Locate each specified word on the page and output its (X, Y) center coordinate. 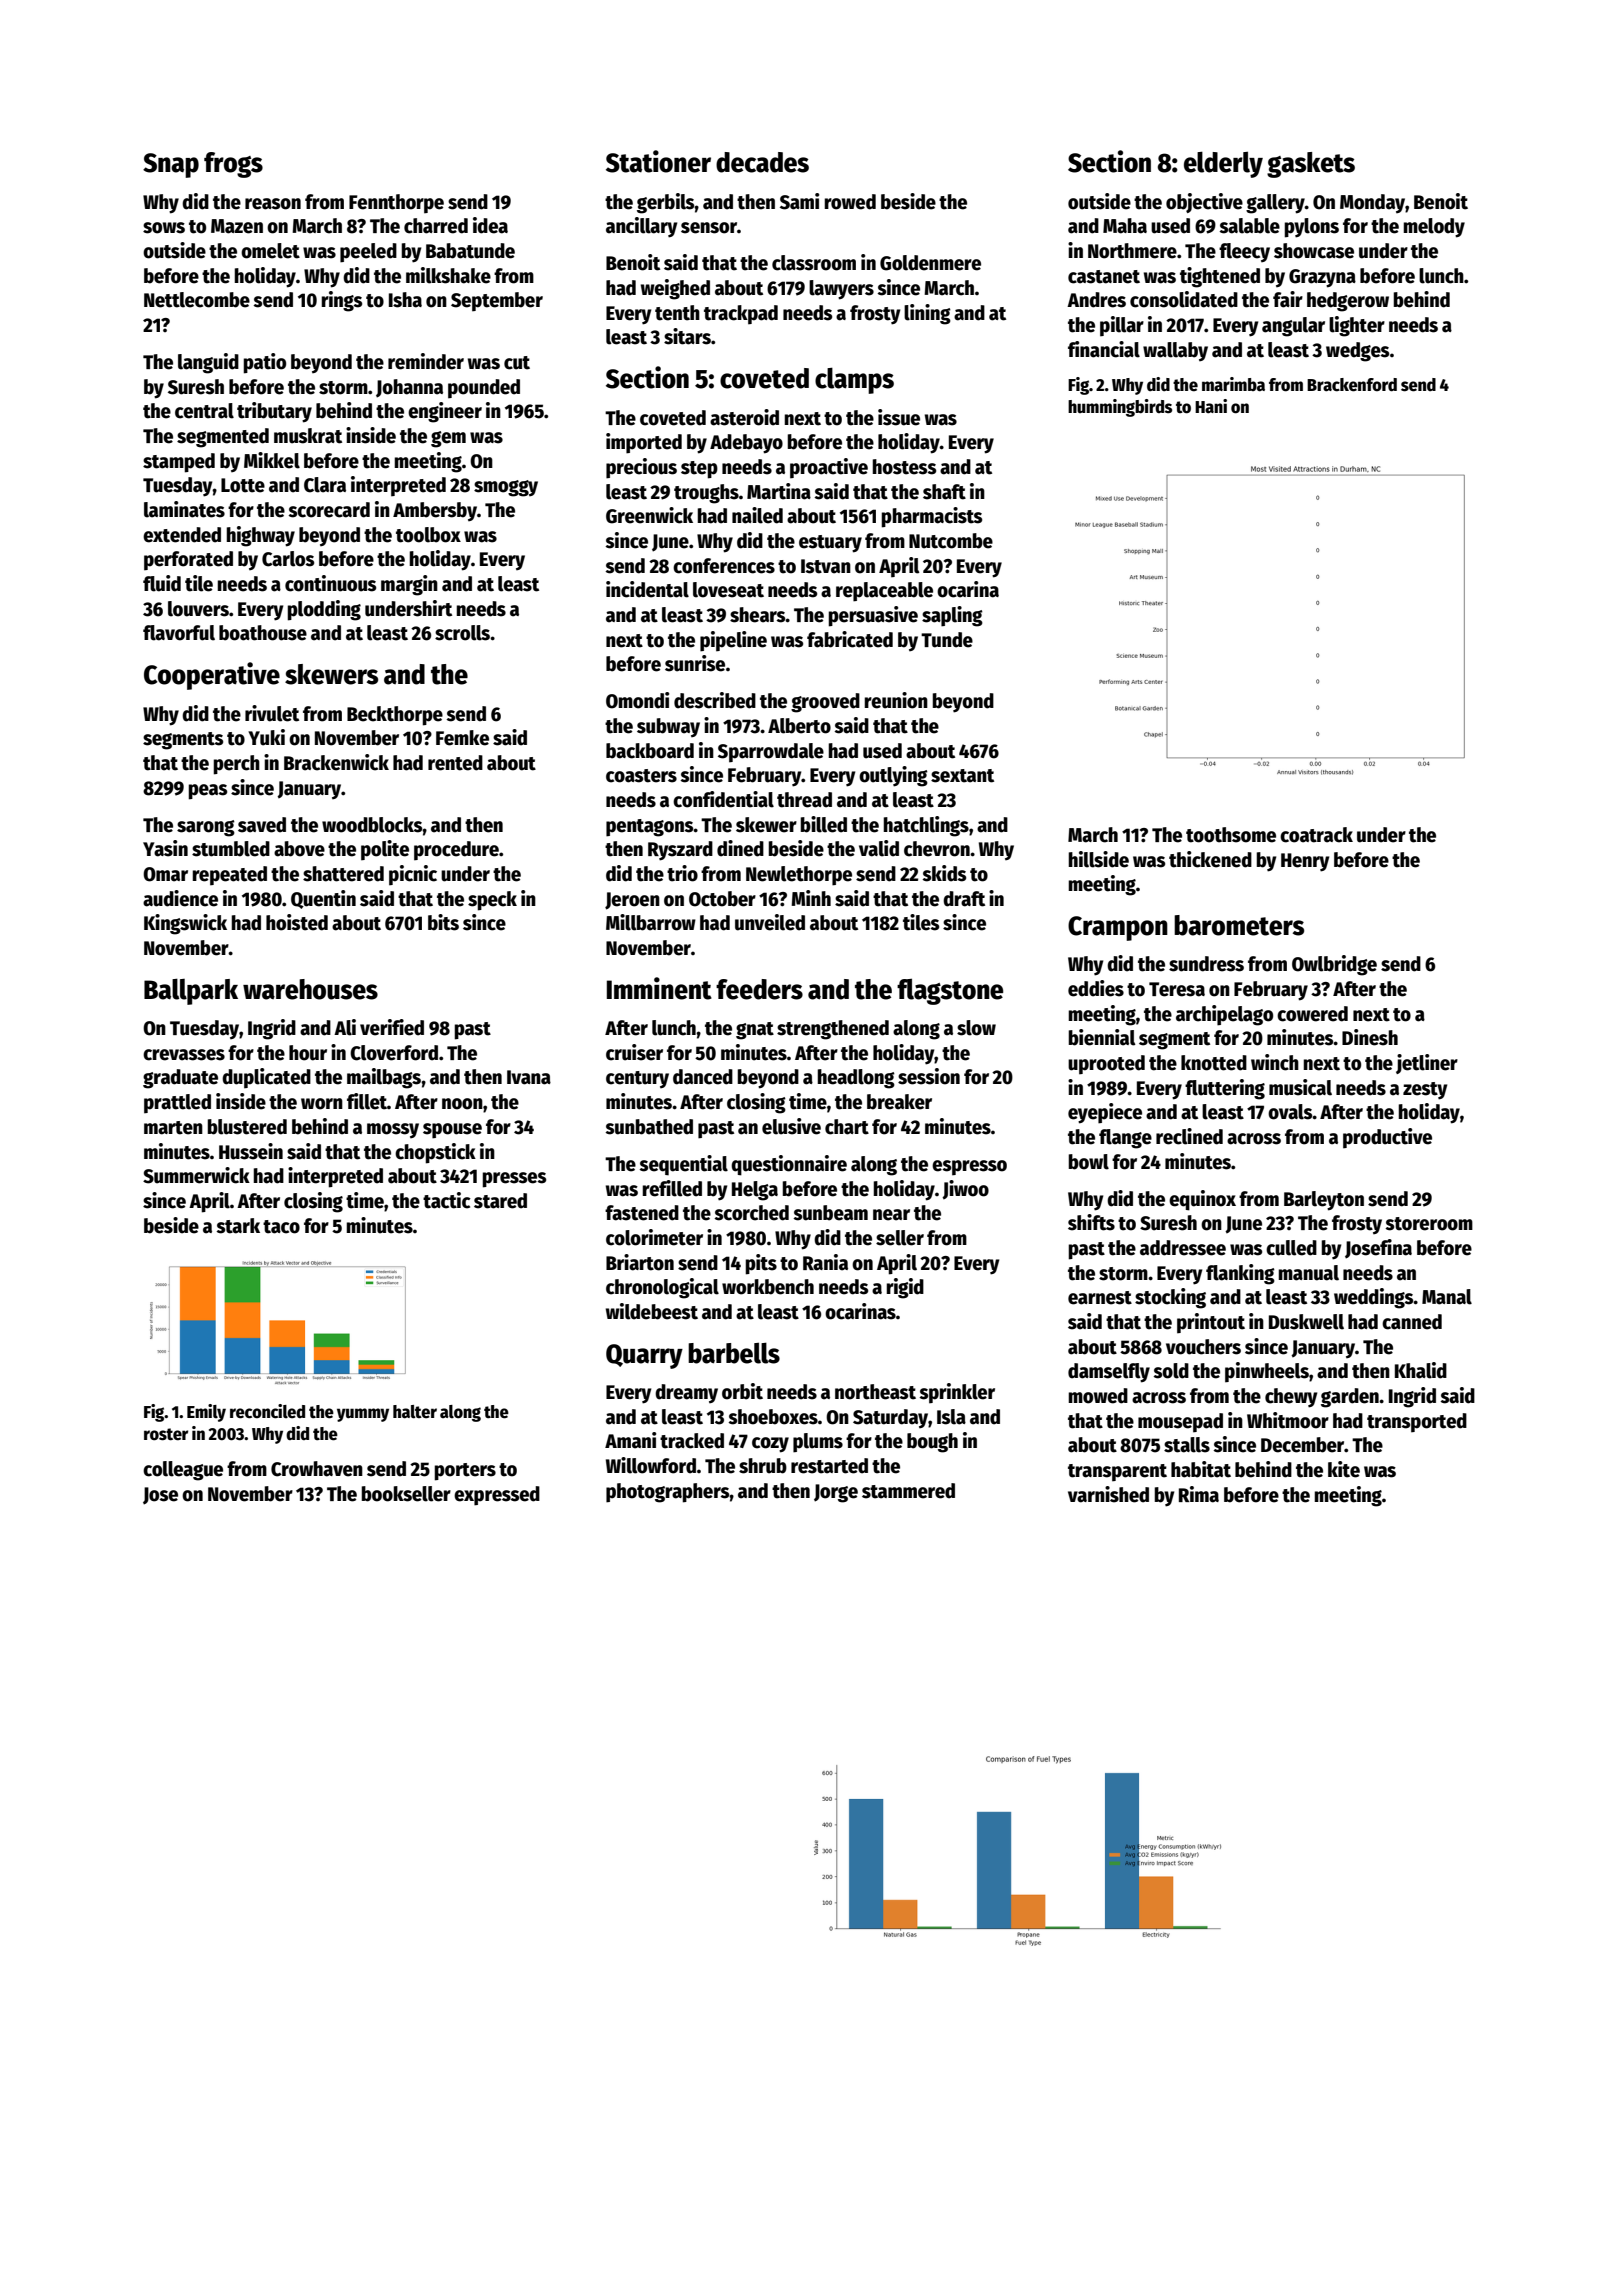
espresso (969, 1168)
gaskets (1311, 165)
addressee (1183, 1248)
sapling (952, 616)
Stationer (658, 161)
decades (762, 162)
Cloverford (394, 1053)
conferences (724, 566)
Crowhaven (317, 1469)
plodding (324, 610)
